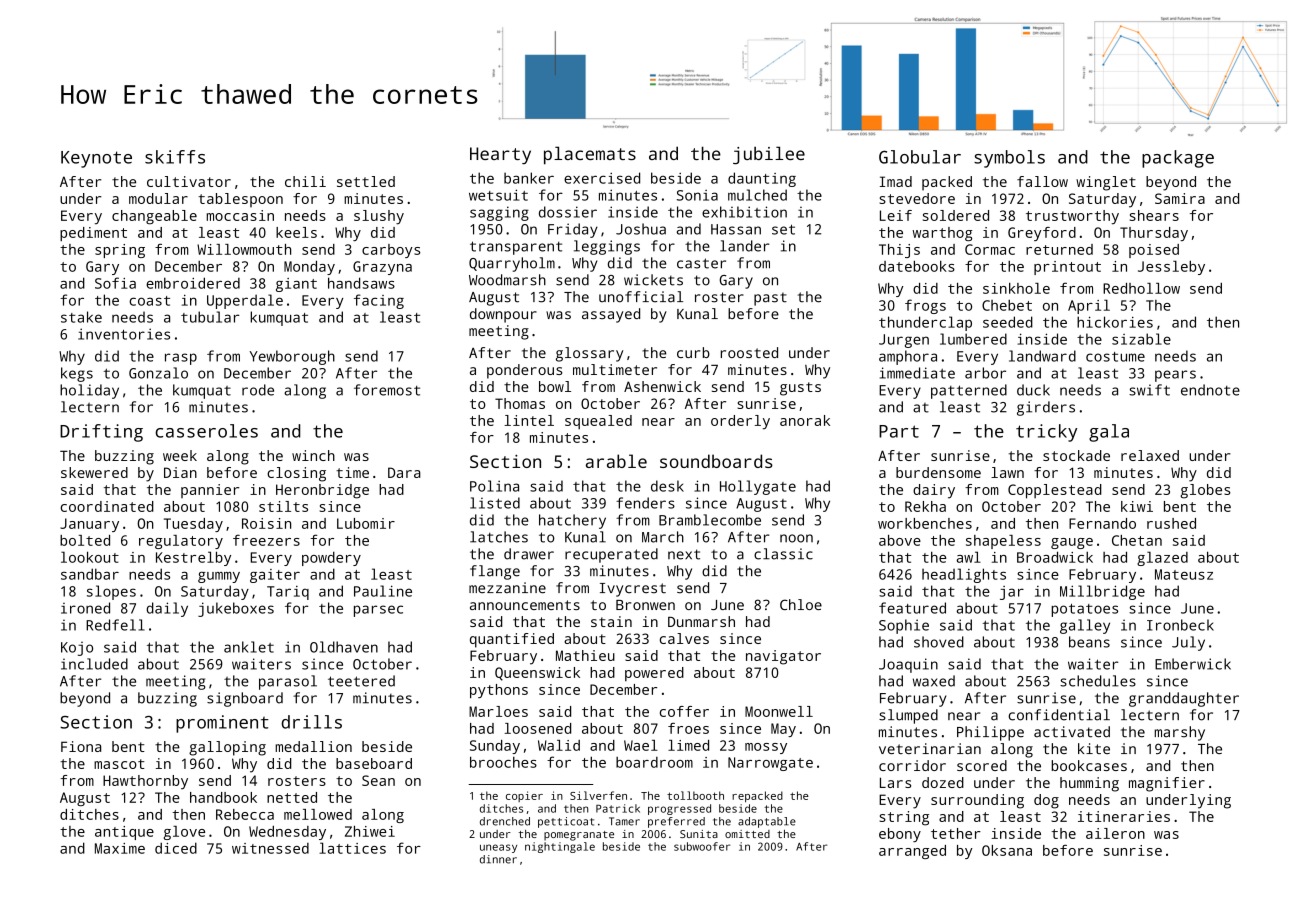 The height and width of the screenshot is (924, 1308). I want to click on endnote, so click(1210, 390).
